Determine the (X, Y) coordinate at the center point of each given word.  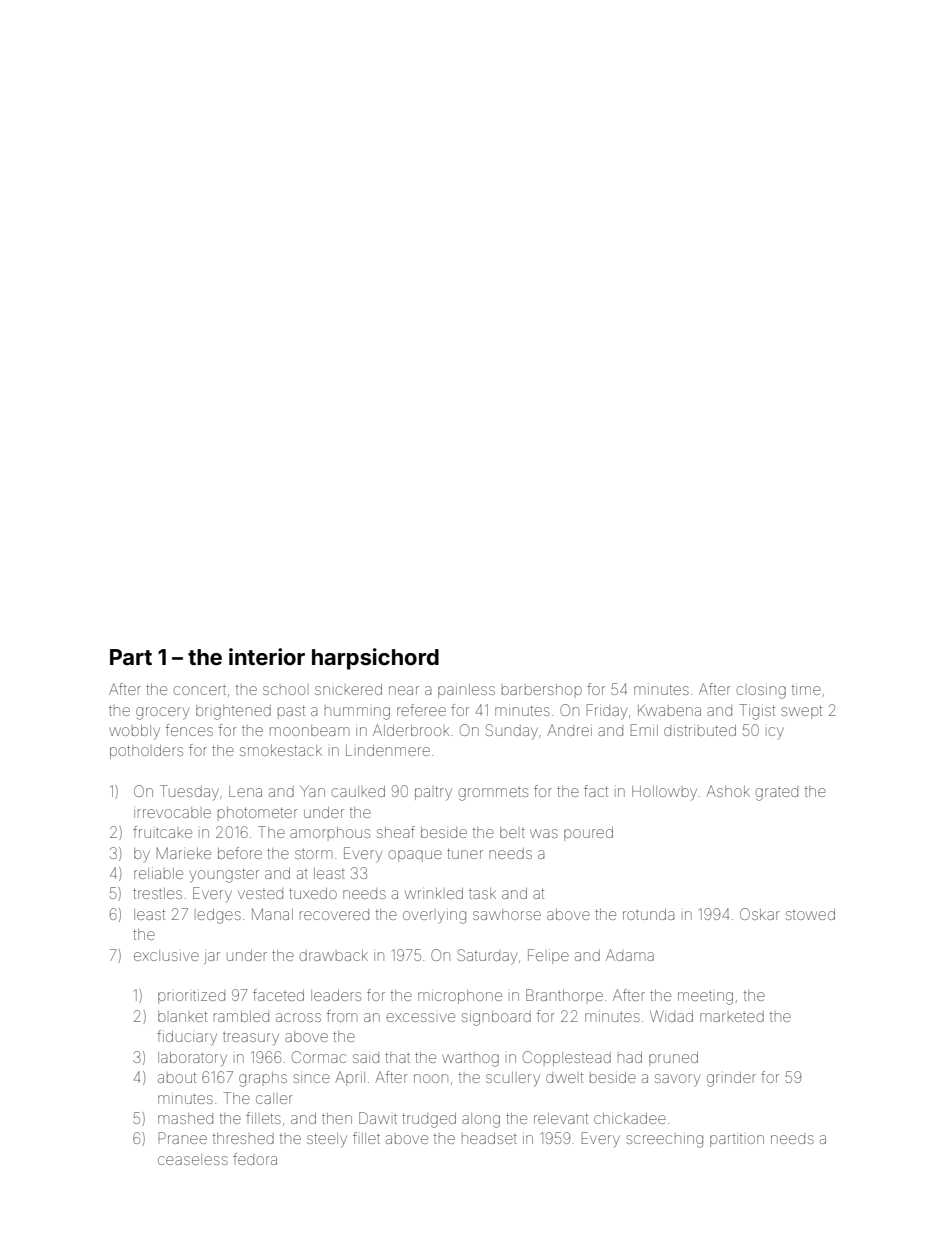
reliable (158, 873)
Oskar (760, 914)
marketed (732, 1016)
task (482, 893)
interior (267, 656)
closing (761, 692)
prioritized (191, 997)
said (366, 1057)
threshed (243, 1138)
